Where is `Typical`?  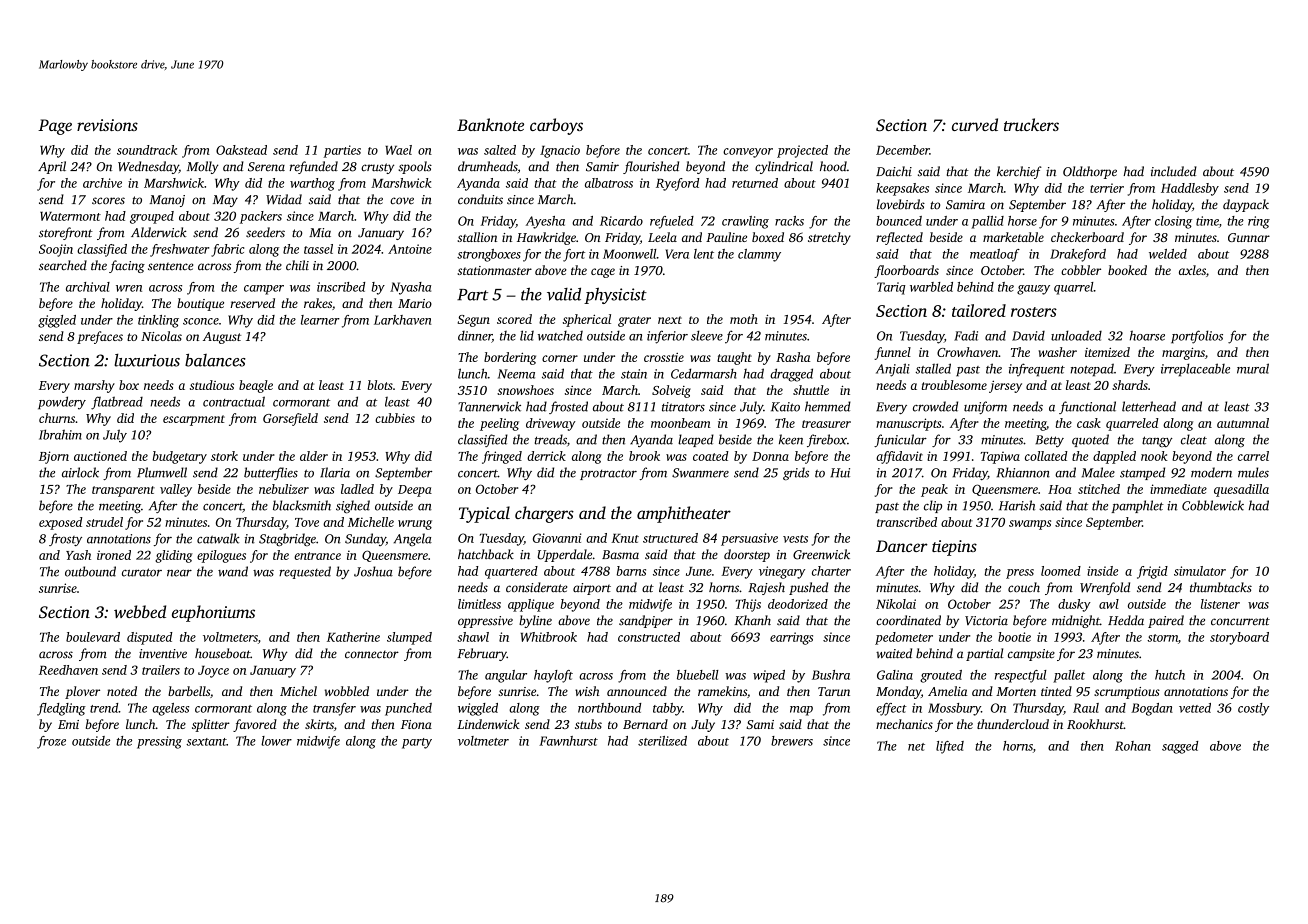
Typical is located at coordinates (484, 514).
